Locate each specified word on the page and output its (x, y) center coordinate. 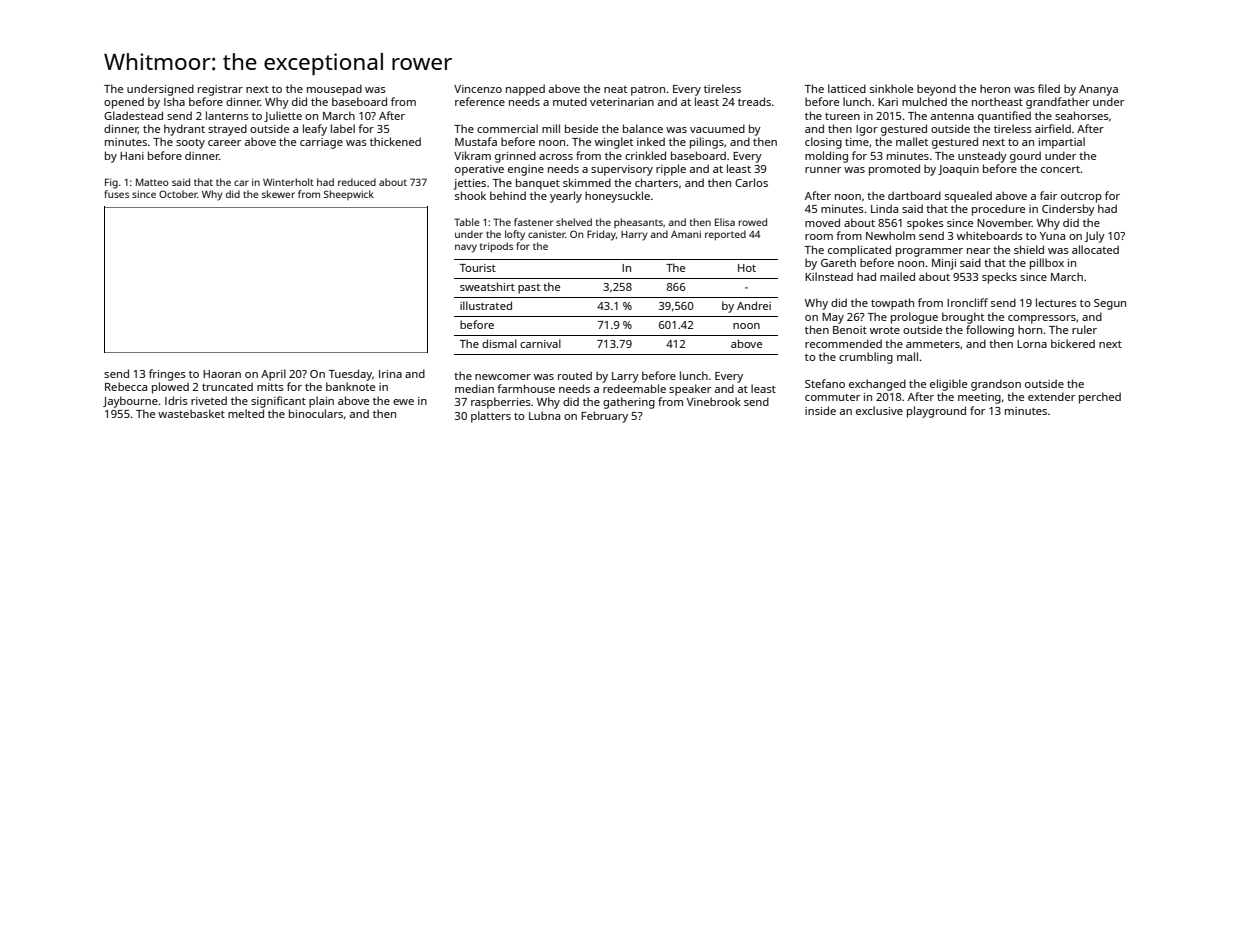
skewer (278, 194)
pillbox (1047, 264)
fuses (116, 194)
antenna (952, 116)
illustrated (486, 305)
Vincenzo (478, 89)
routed (575, 375)
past (529, 289)
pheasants (638, 223)
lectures (1056, 302)
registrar (220, 90)
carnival (540, 343)
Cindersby (1068, 210)
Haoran (222, 374)
